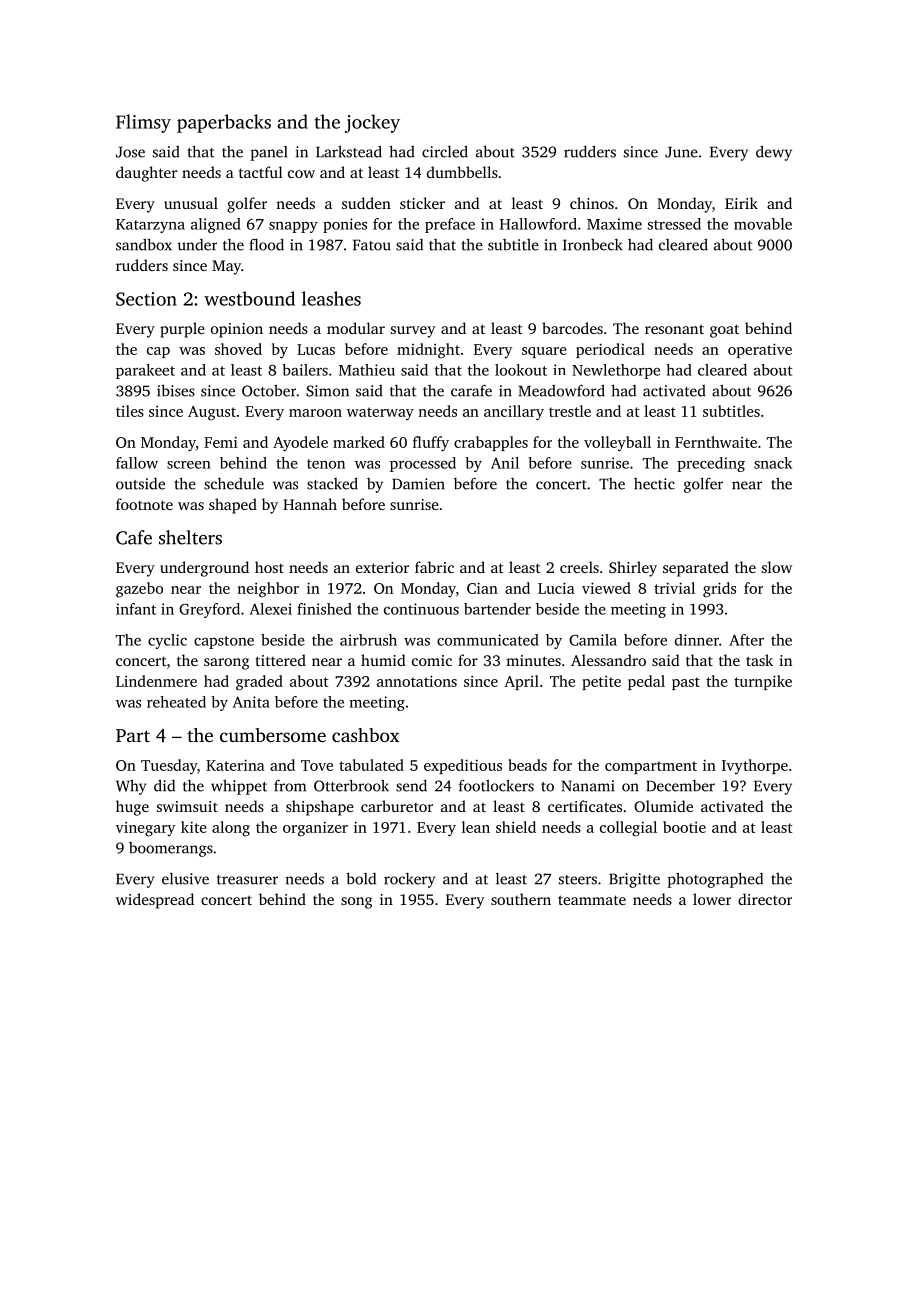 Image resolution: width=908 pixels, height=1316 pixels. What do you see at coordinates (654, 484) in the page?
I see `hectic` at bounding box center [654, 484].
